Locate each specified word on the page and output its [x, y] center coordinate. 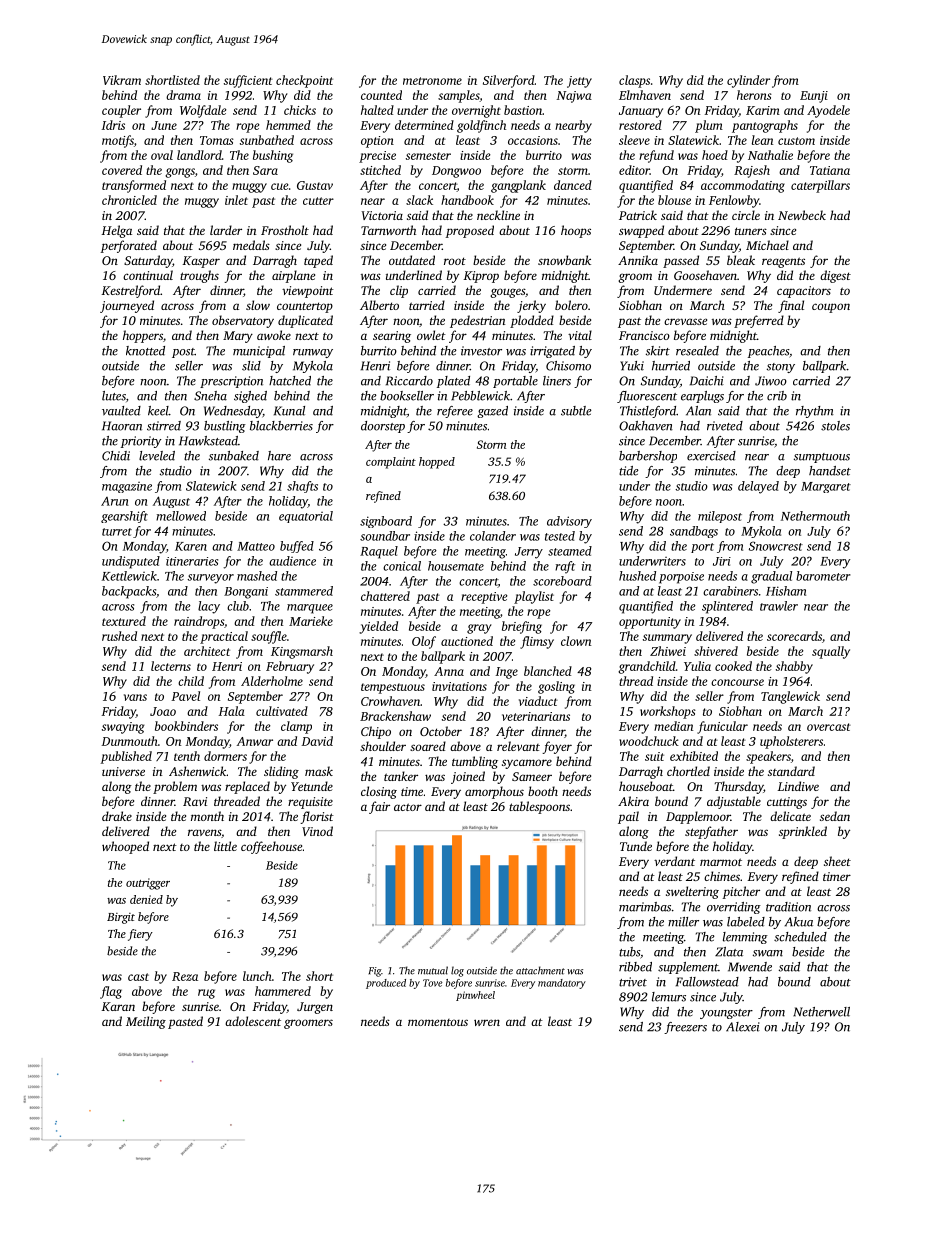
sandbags [694, 532]
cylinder [748, 81]
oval [162, 155]
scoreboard [562, 581]
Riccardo [409, 381]
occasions [533, 140]
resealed [697, 351]
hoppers [143, 336]
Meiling [146, 1022]
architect [207, 651]
